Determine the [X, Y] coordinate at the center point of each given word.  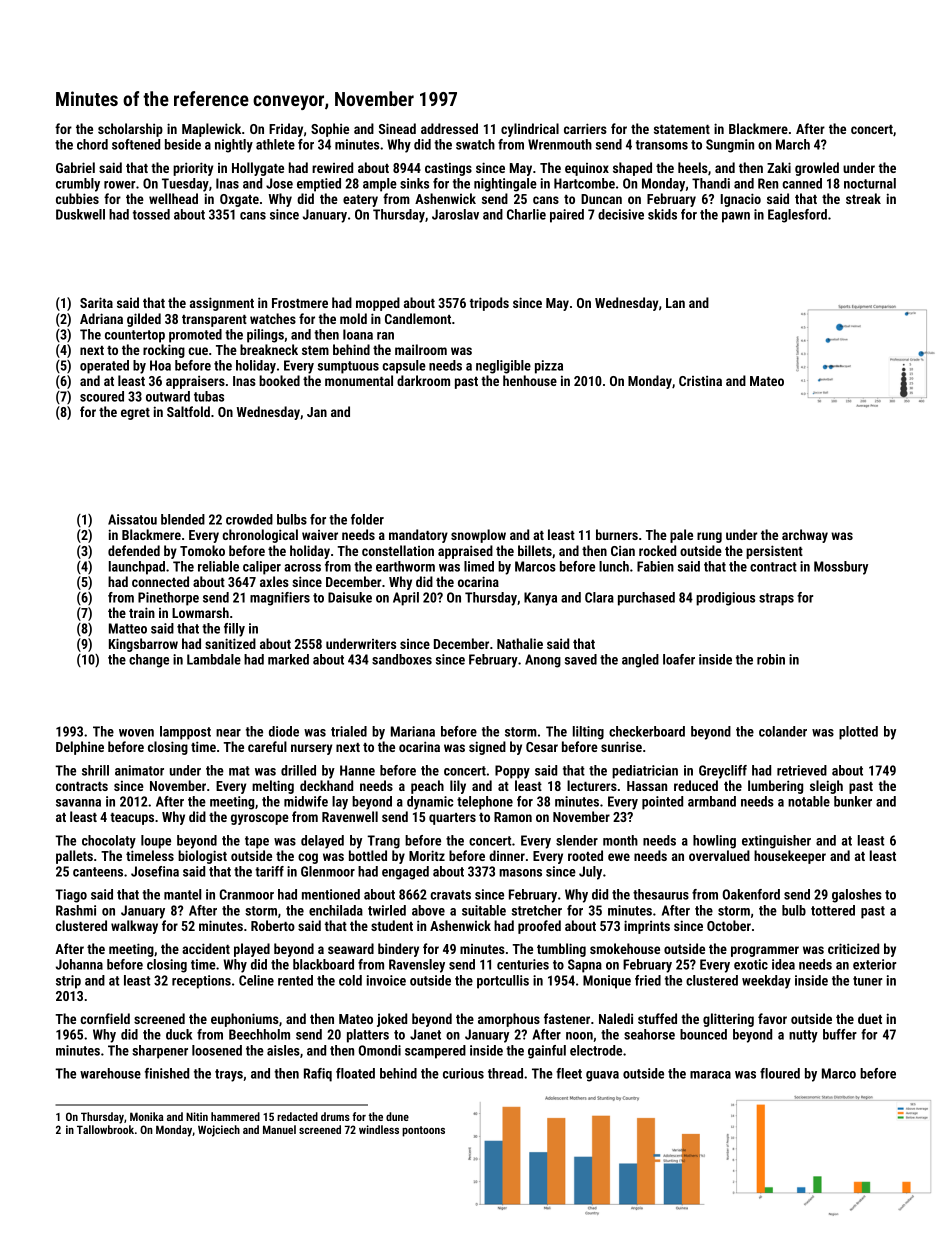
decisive [621, 214]
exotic [751, 964]
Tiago [71, 896]
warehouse [110, 1073]
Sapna [585, 966]
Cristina [700, 381]
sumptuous [348, 367]
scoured [102, 396]
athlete [275, 144]
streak [863, 198]
